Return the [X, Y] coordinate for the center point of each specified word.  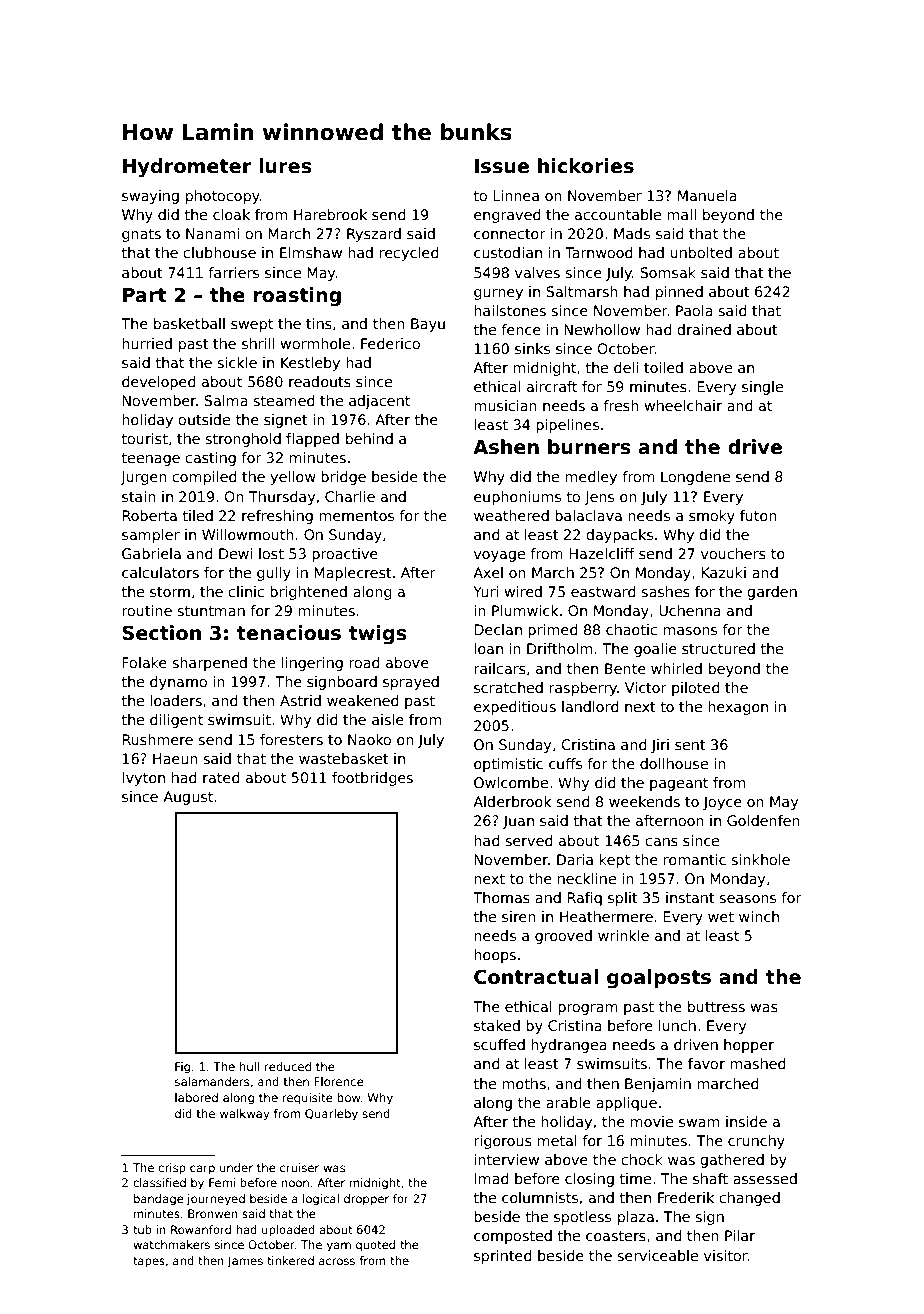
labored [196, 1097]
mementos [356, 516]
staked [497, 1025]
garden [772, 593]
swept [252, 325]
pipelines [567, 426]
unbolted [701, 252]
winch [759, 916]
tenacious [289, 633]
